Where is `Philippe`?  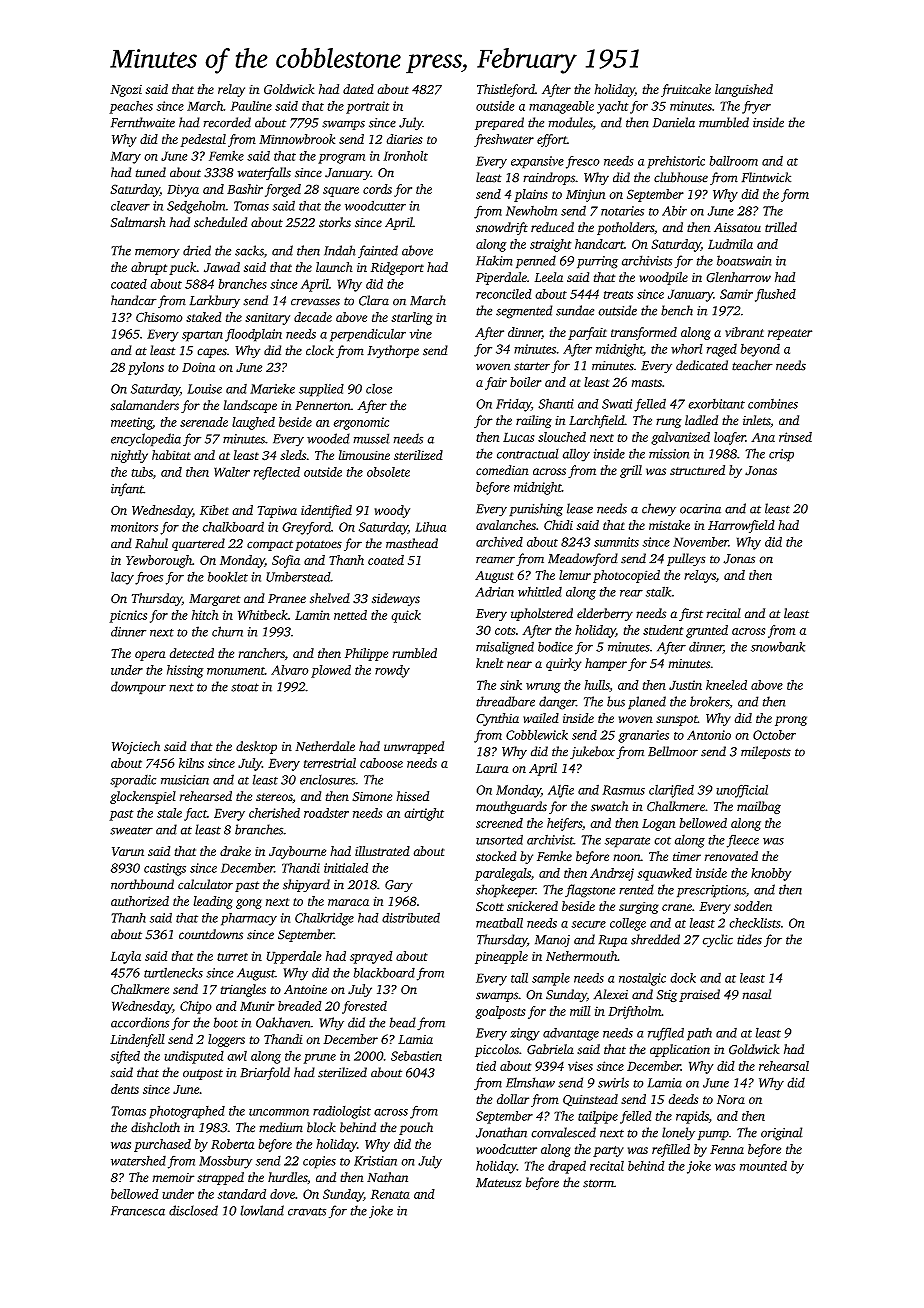 Philippe is located at coordinates (366, 654).
